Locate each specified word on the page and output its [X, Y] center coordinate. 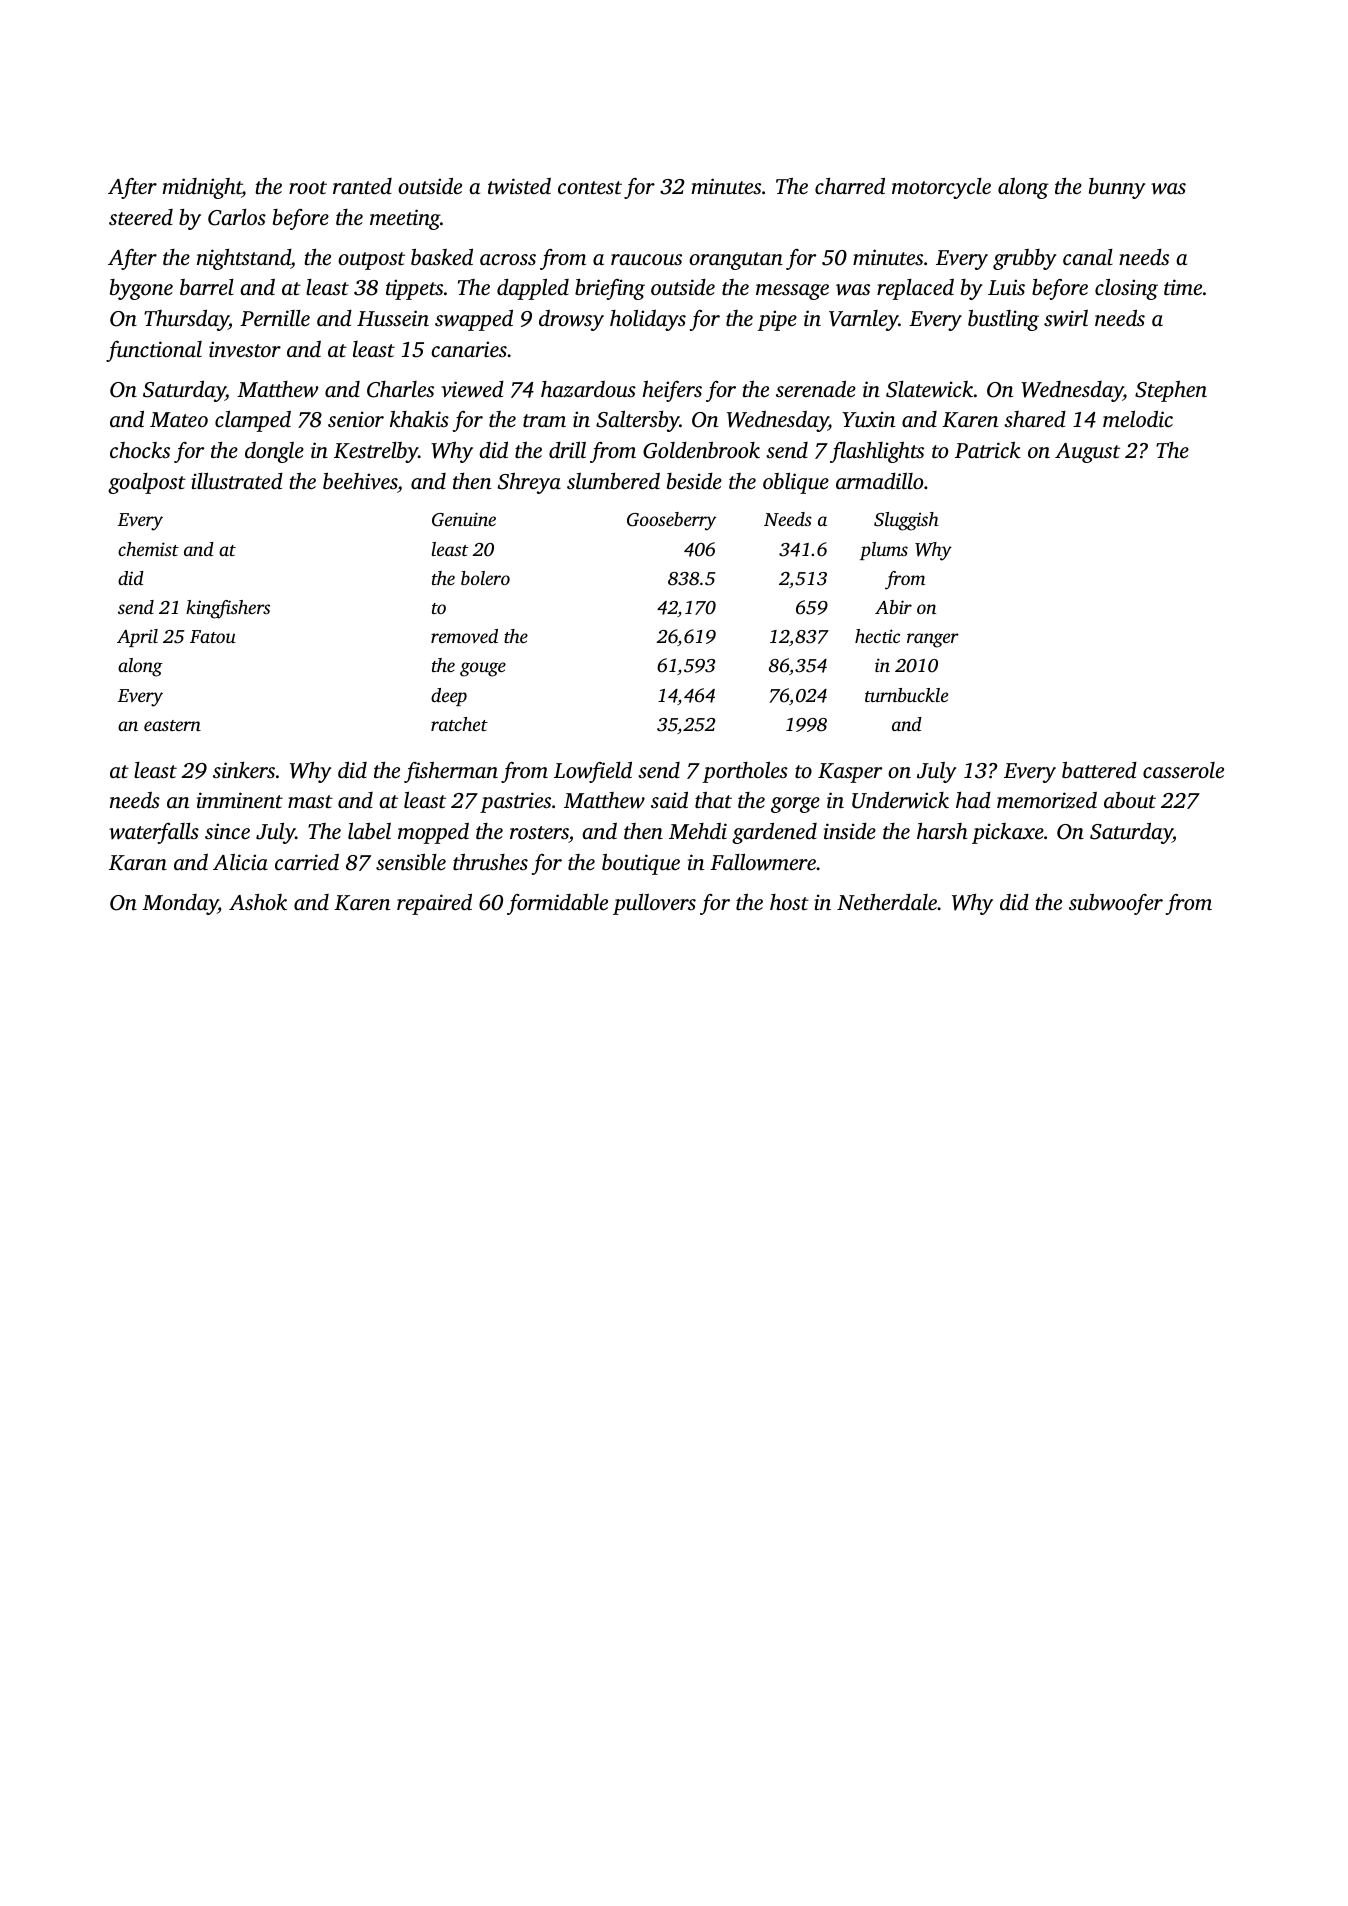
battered [1099, 770]
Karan [138, 863]
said [669, 800]
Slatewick [929, 389]
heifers [672, 391]
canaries [469, 349]
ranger [933, 640]
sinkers [244, 770]
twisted [519, 186]
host [789, 902]
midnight [202, 188]
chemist [148, 549]
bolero [485, 578]
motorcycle [941, 188]
